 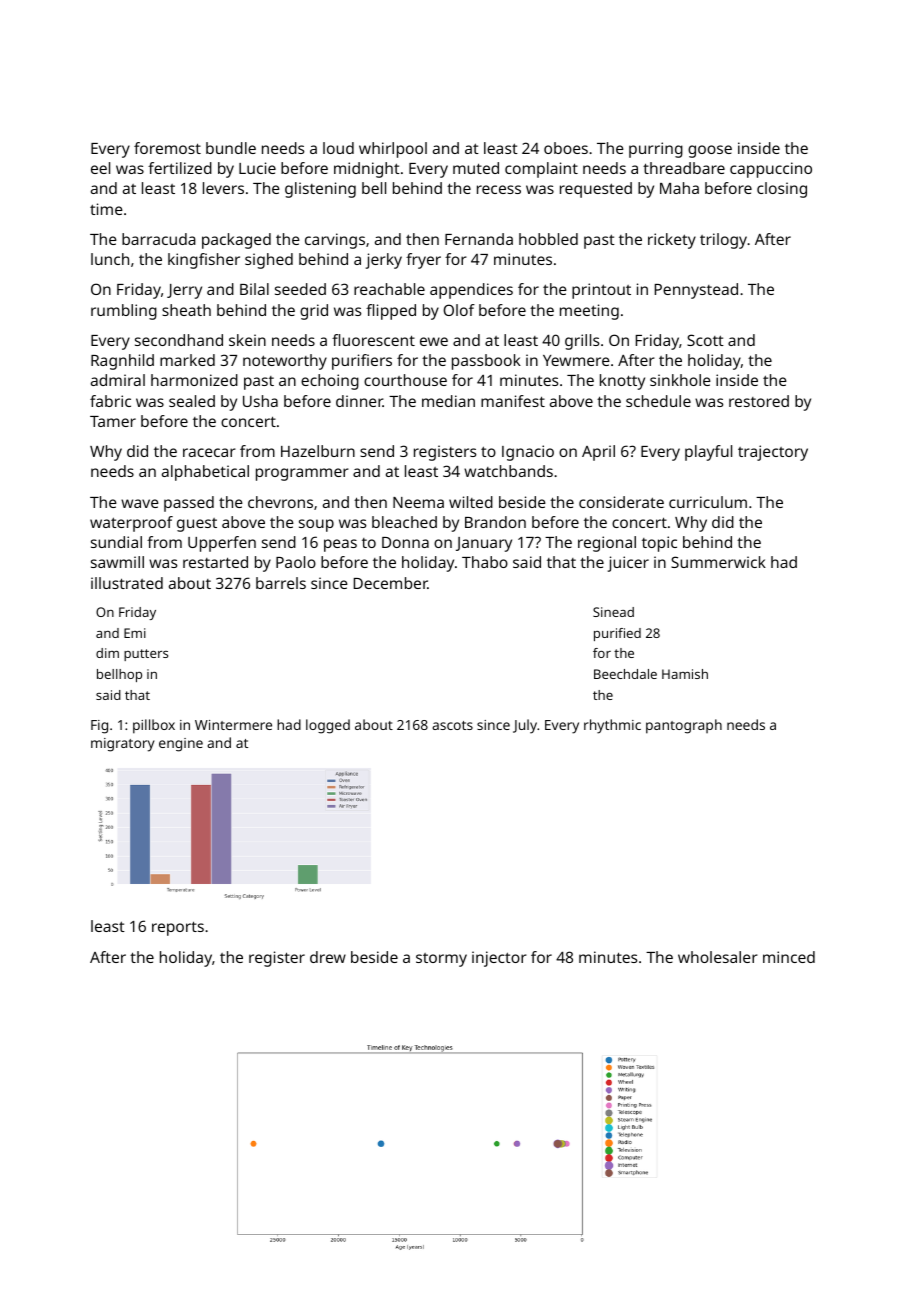 What do you see at coordinates (612, 726) in the document?
I see `rhythmic` at bounding box center [612, 726].
